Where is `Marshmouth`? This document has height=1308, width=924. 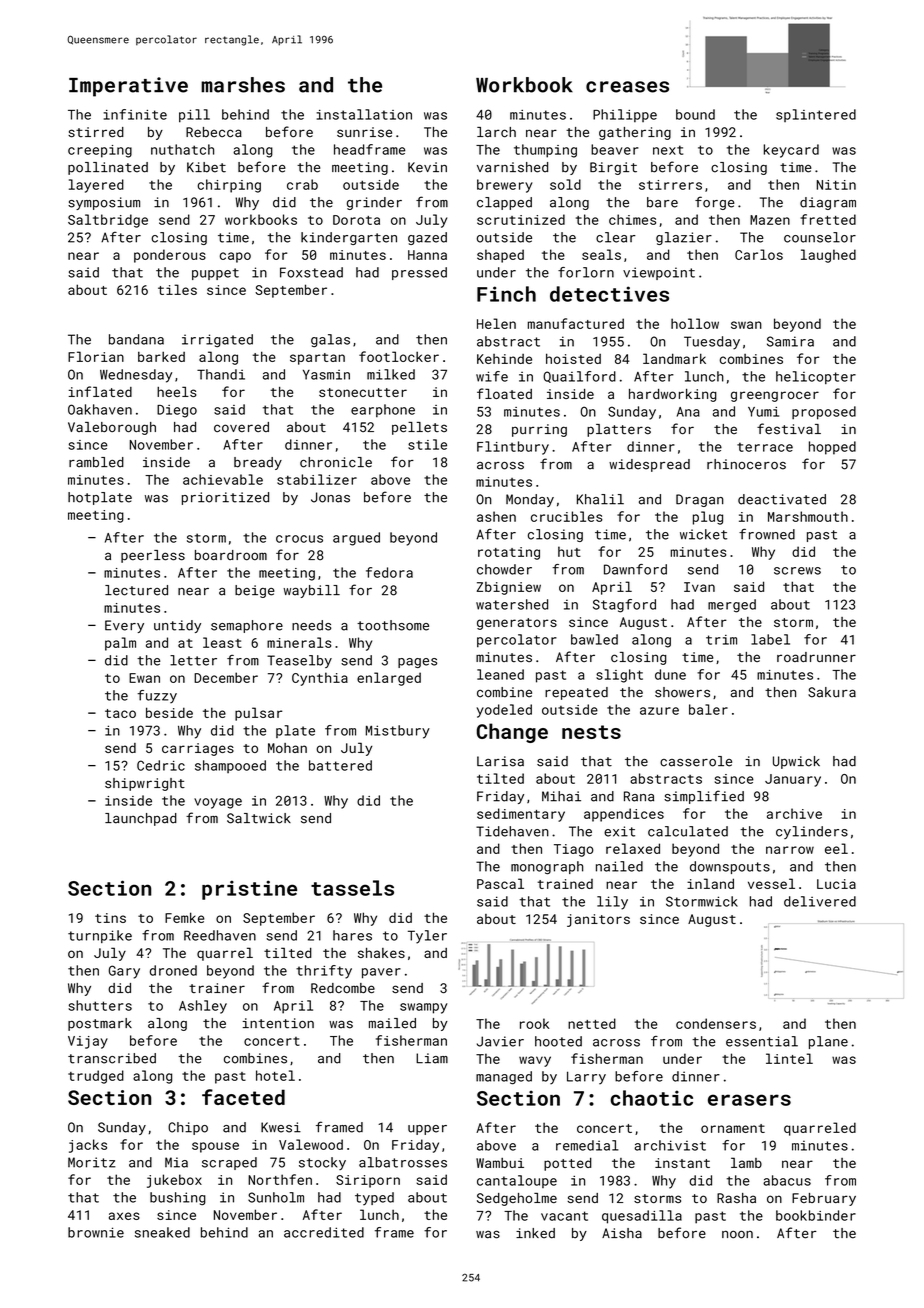
Marshmouth is located at coordinates (808, 516).
